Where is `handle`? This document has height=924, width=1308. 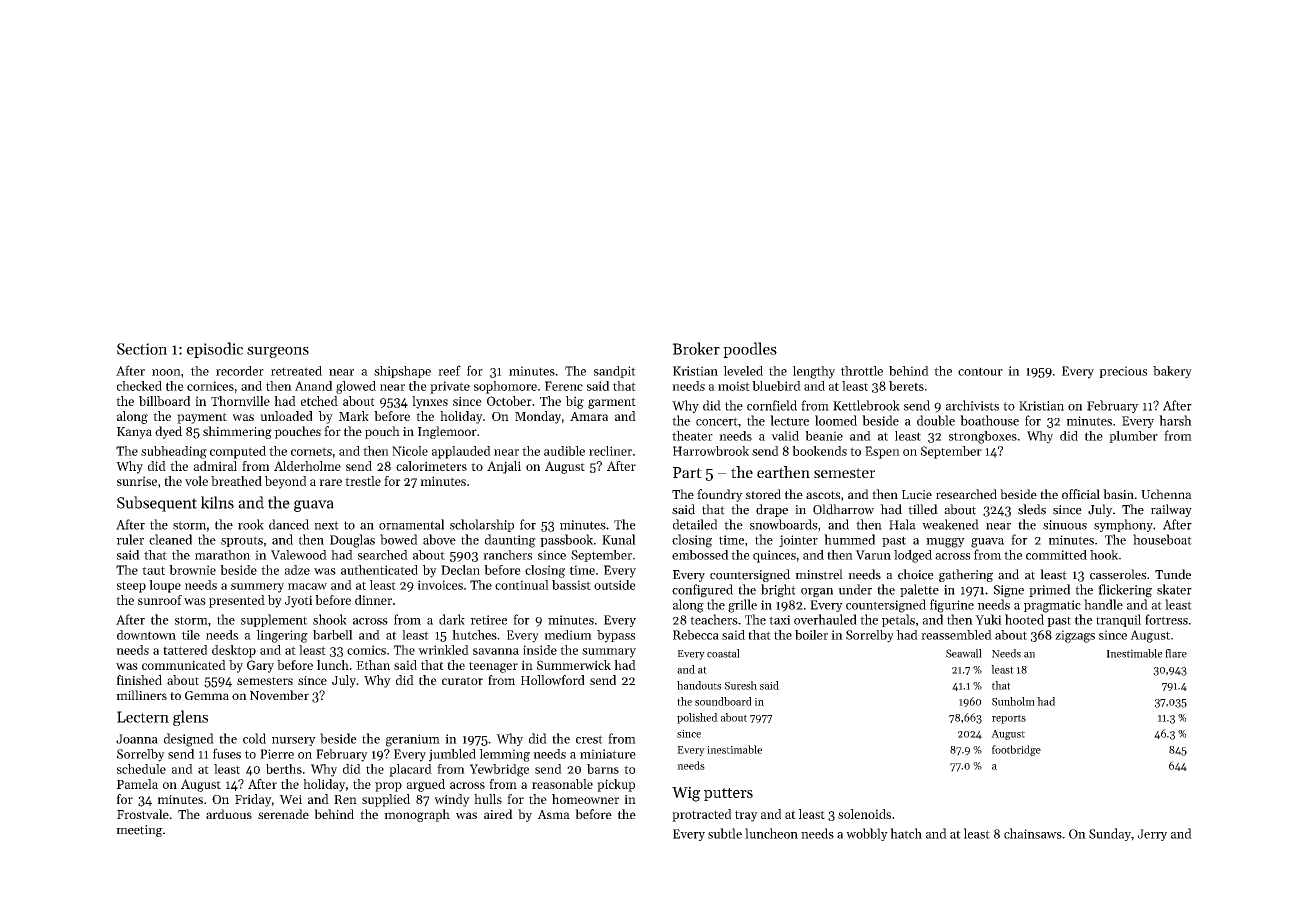
handle is located at coordinates (1103, 604).
